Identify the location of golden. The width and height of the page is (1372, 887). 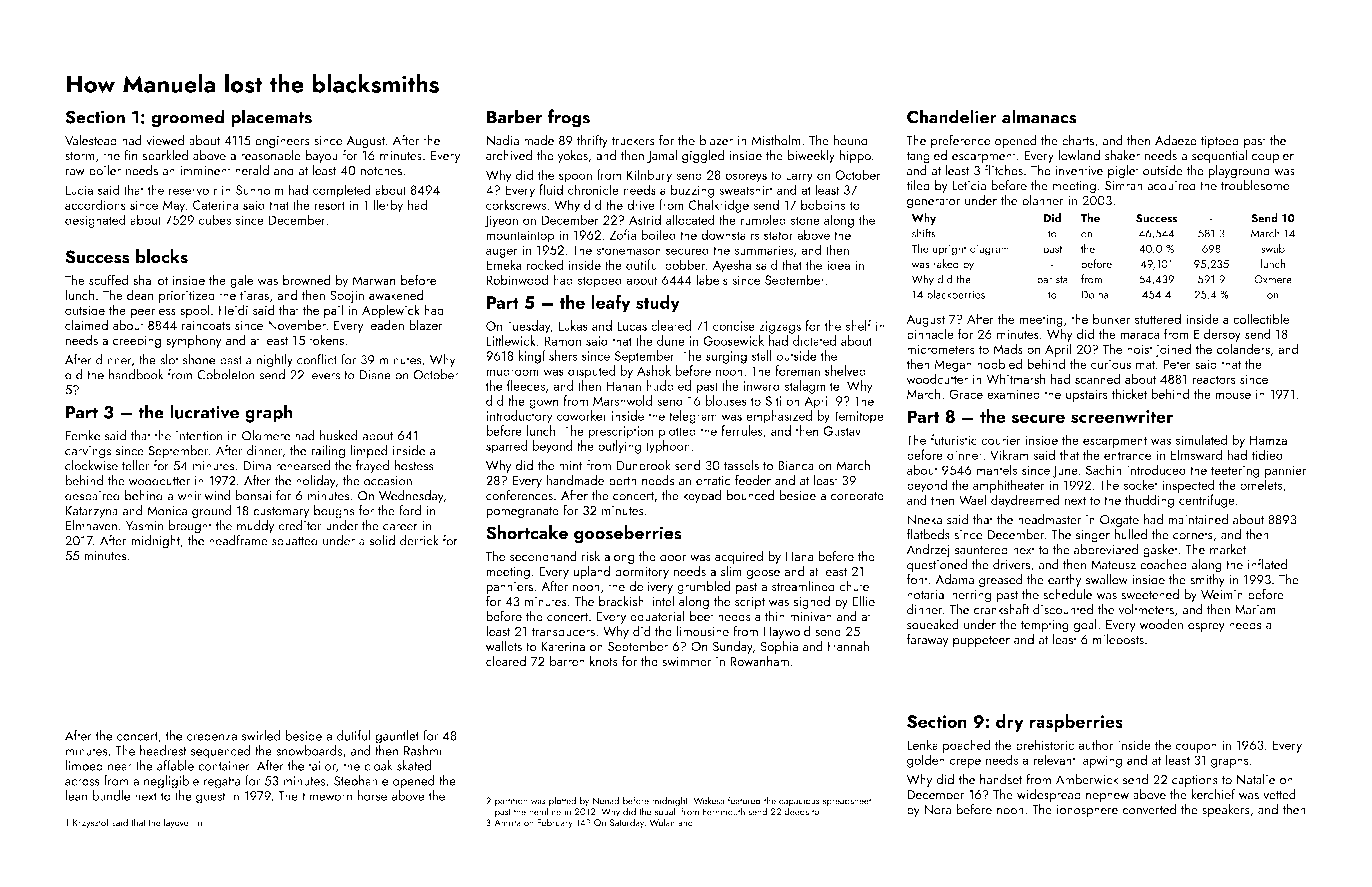
(926, 761).
